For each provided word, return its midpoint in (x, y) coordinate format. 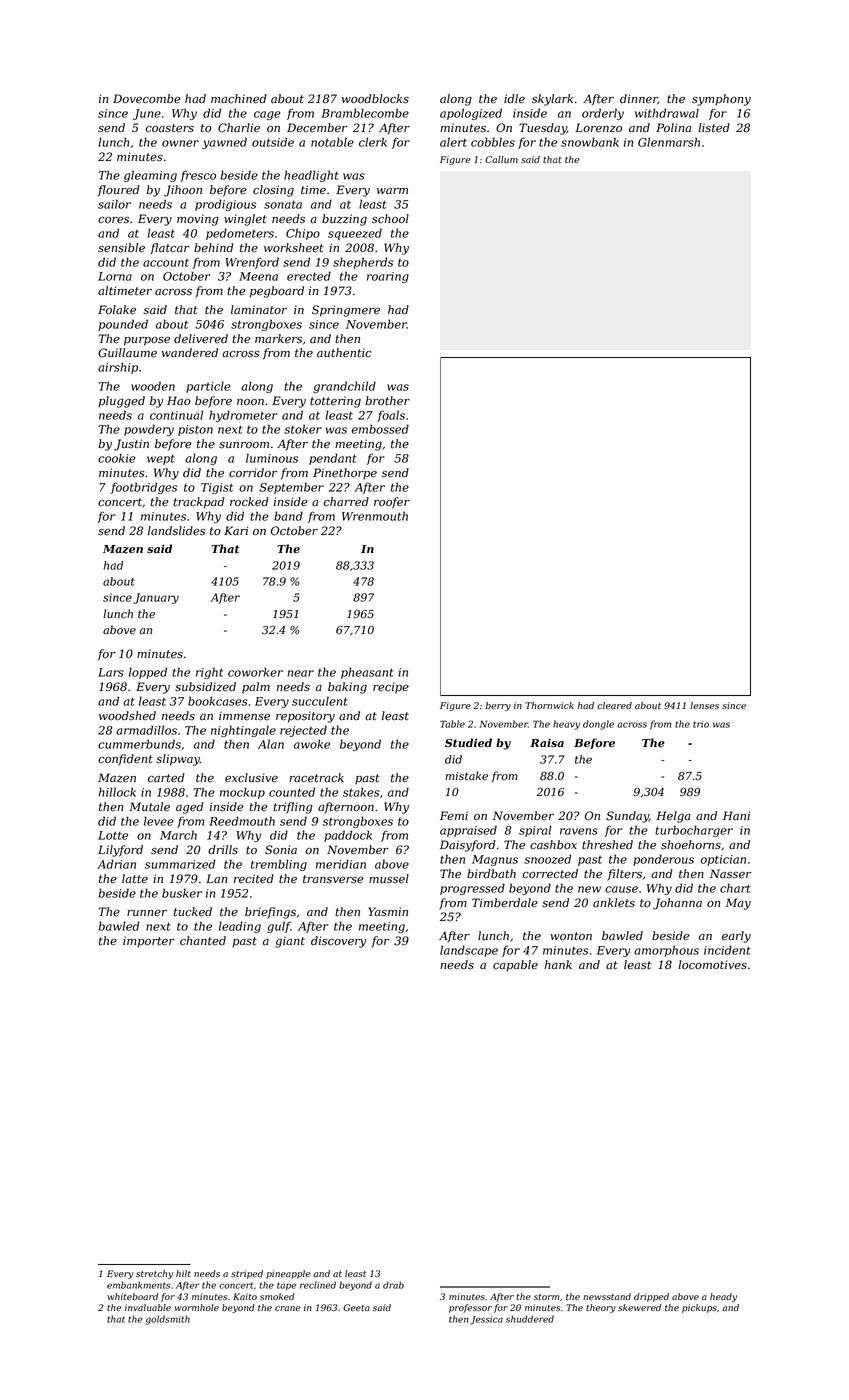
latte (135, 879)
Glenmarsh (669, 142)
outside (273, 142)
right (209, 673)
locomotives (712, 965)
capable (515, 966)
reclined (318, 1285)
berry (498, 706)
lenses (704, 705)
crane (288, 1308)
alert (453, 142)
